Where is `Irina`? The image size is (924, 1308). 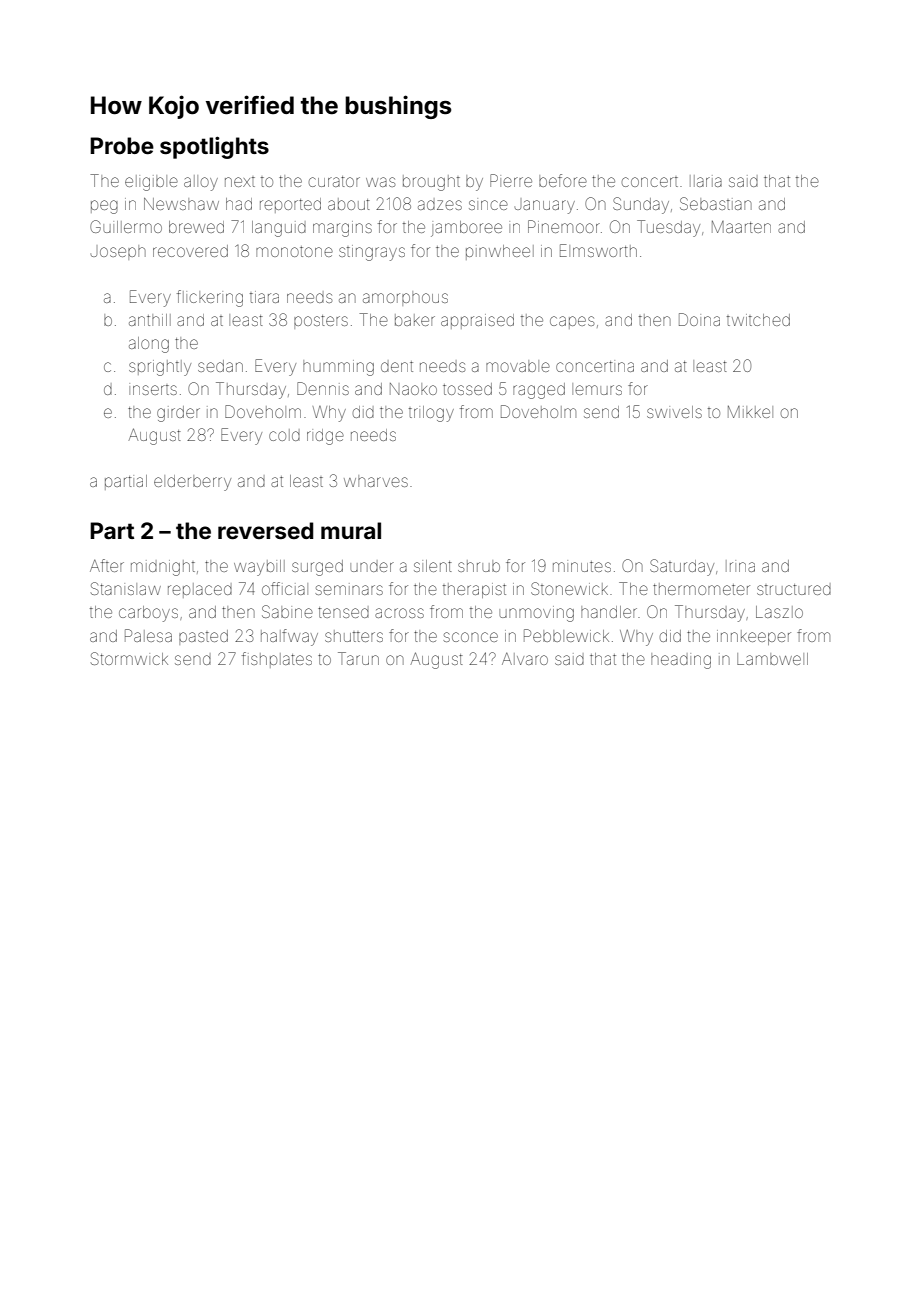 Irina is located at coordinates (740, 566).
